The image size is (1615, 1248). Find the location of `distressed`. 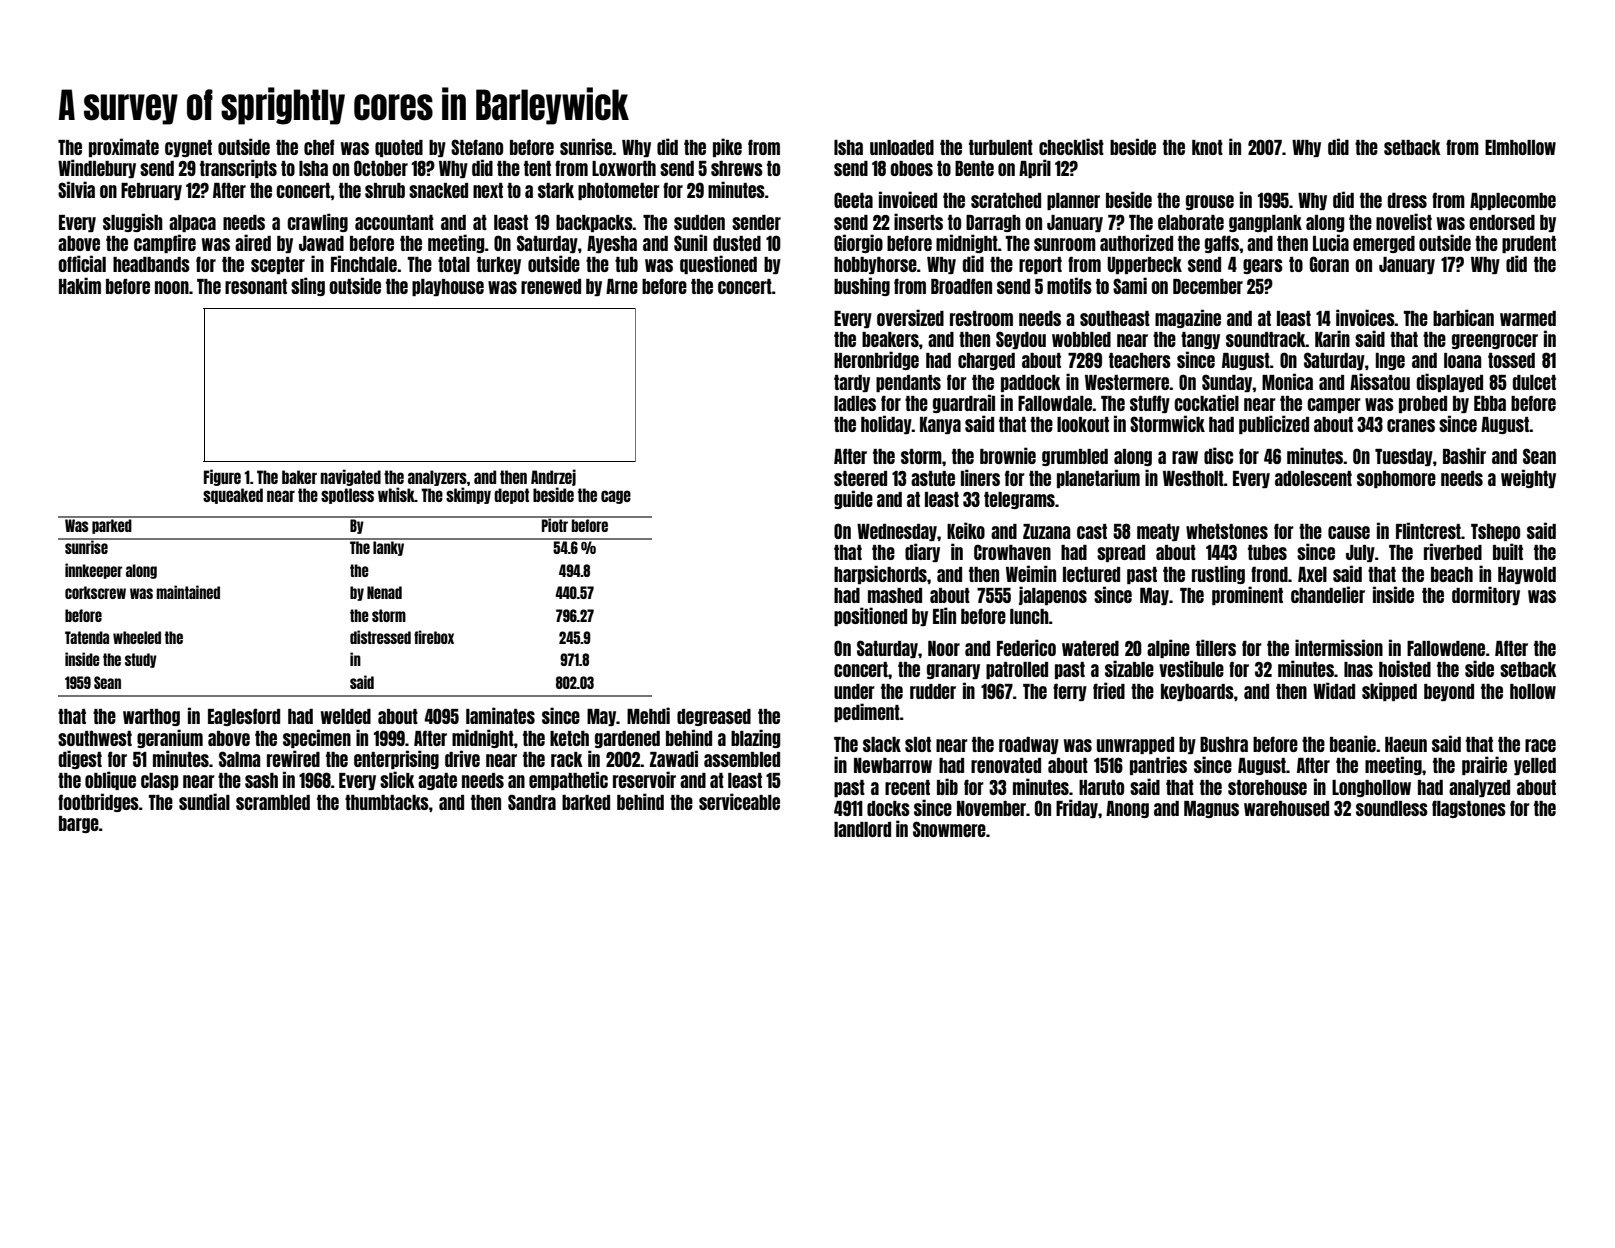

distressed is located at coordinates (380, 637).
